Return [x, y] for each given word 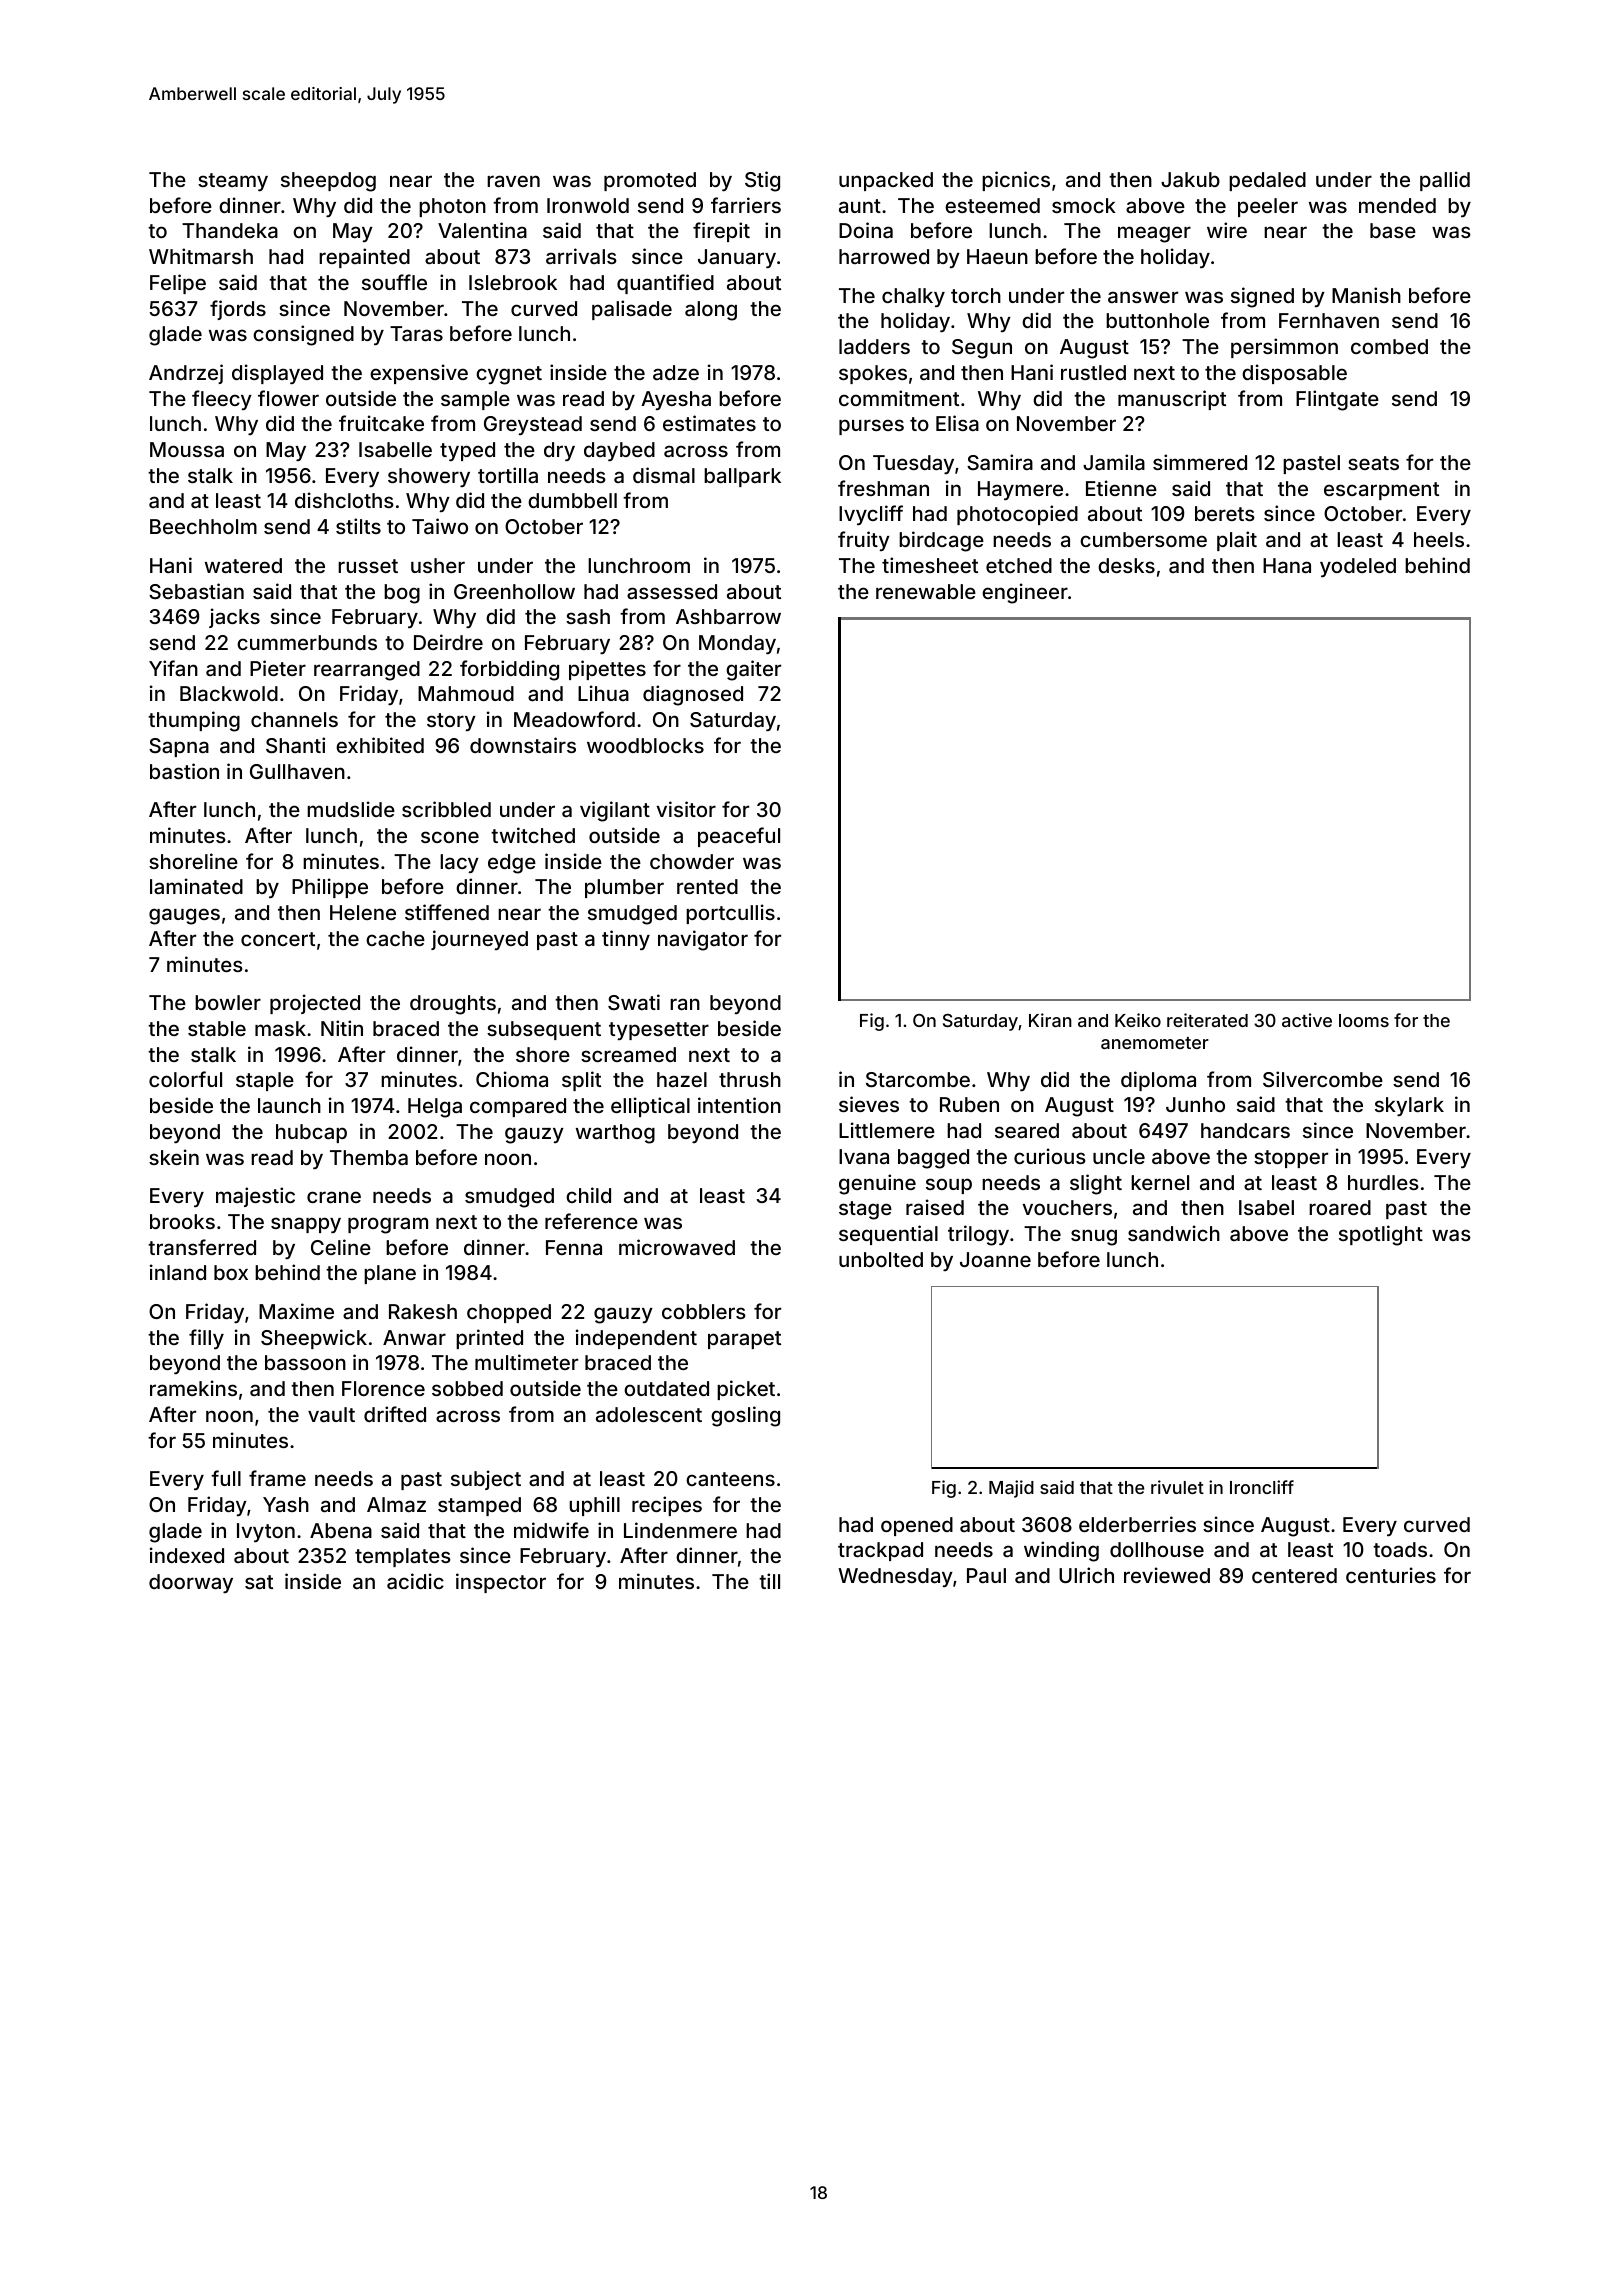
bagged [933, 1159]
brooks [182, 1221]
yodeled [1358, 567]
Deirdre [448, 642]
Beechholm [203, 526]
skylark [1409, 1106]
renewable [926, 591]
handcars [1245, 1130]
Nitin [342, 1028]
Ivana [864, 1156]
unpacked [886, 181]
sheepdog [328, 182]
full [226, 1478]
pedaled [1267, 181]
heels [1439, 539]
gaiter [753, 670]
